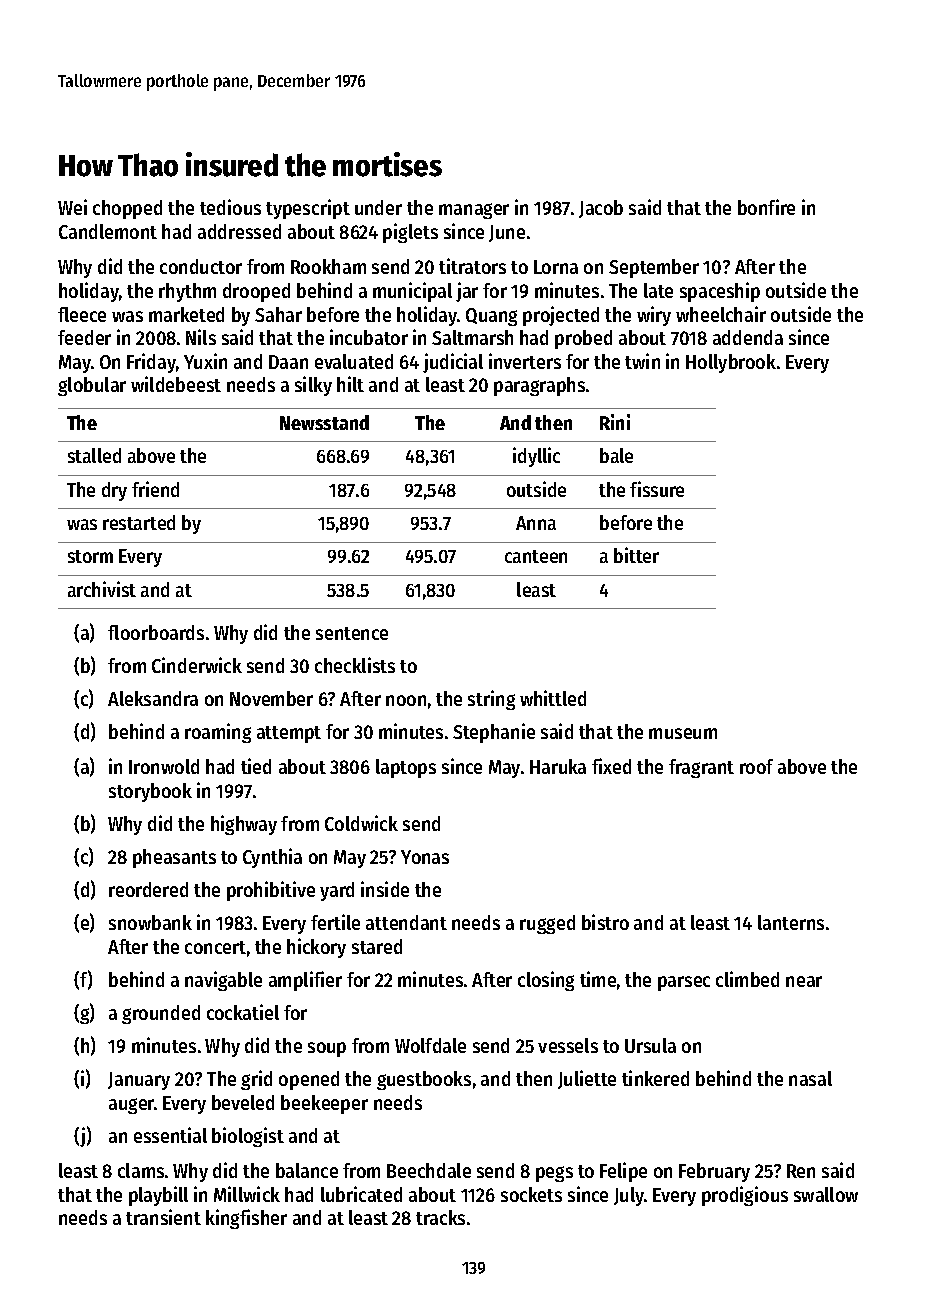 Image resolution: width=925 pixels, height=1312 pixels. I want to click on manager, so click(474, 211).
